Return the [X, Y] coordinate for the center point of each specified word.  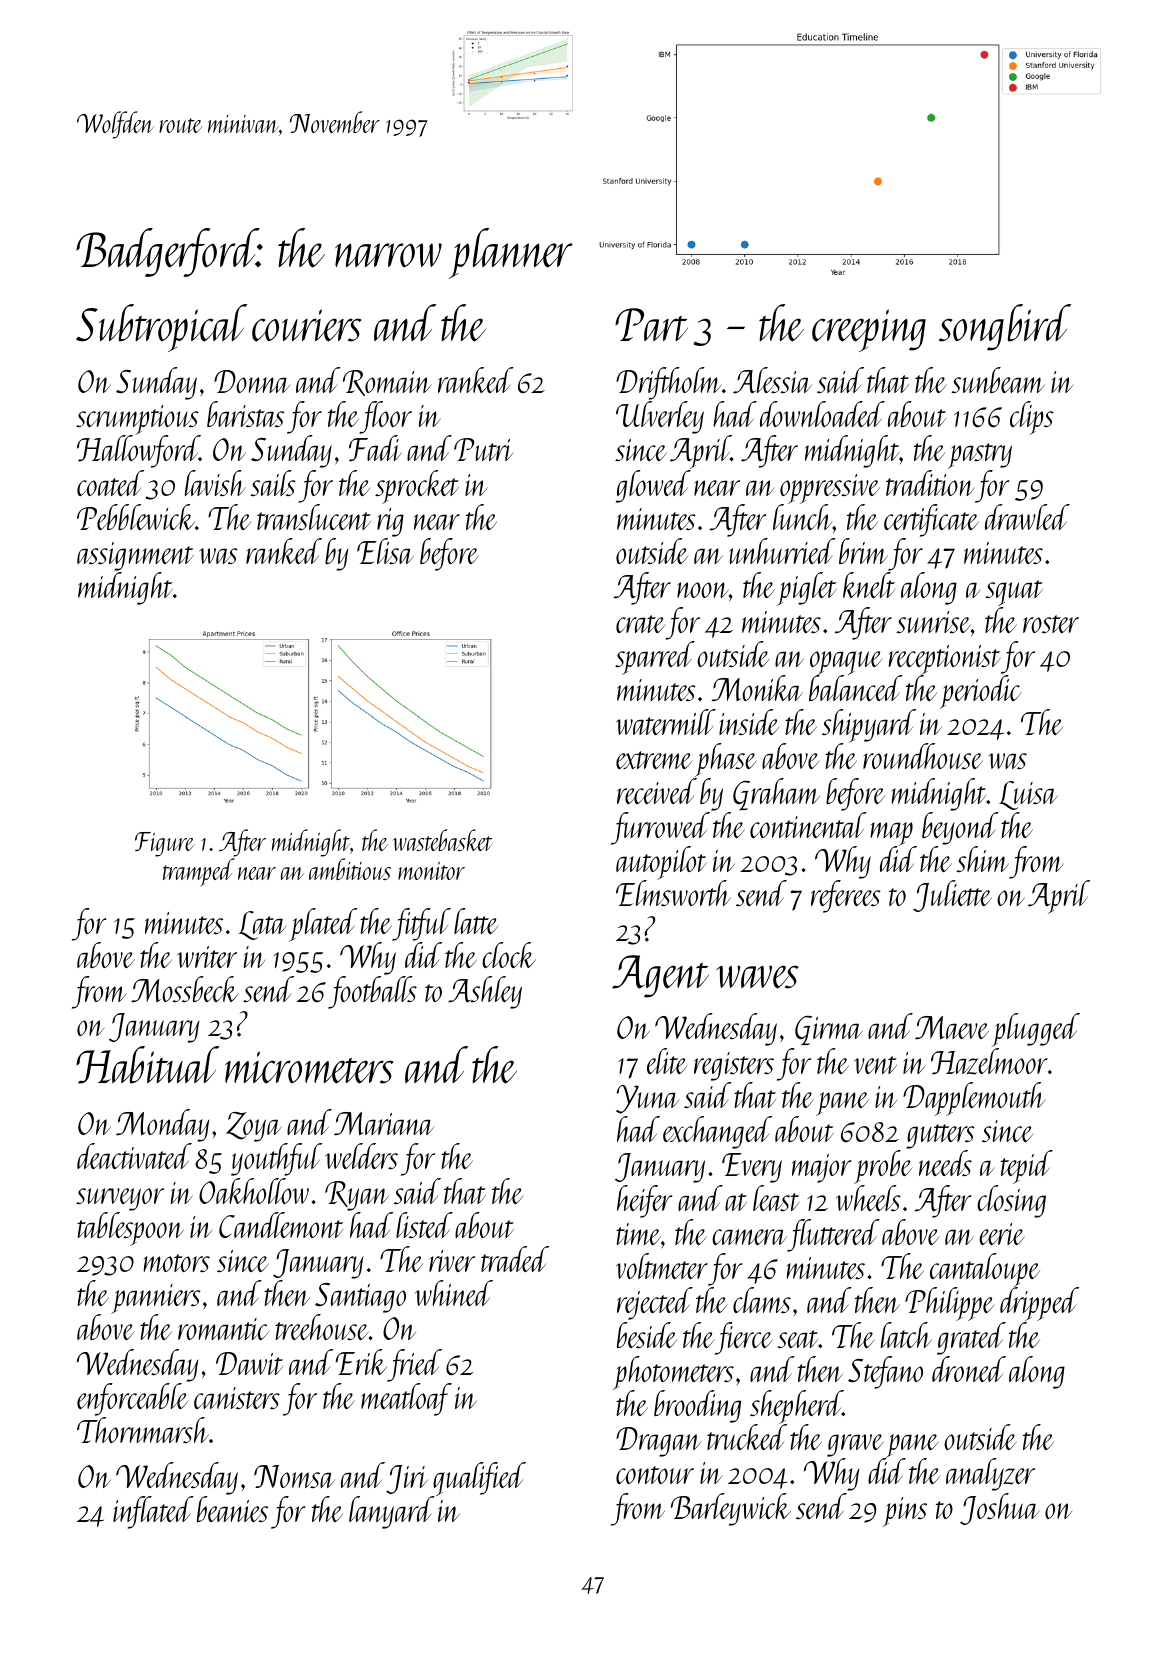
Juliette [952, 896]
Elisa [385, 551]
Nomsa [294, 1476]
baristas [245, 414]
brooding [697, 1406]
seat [798, 1339]
